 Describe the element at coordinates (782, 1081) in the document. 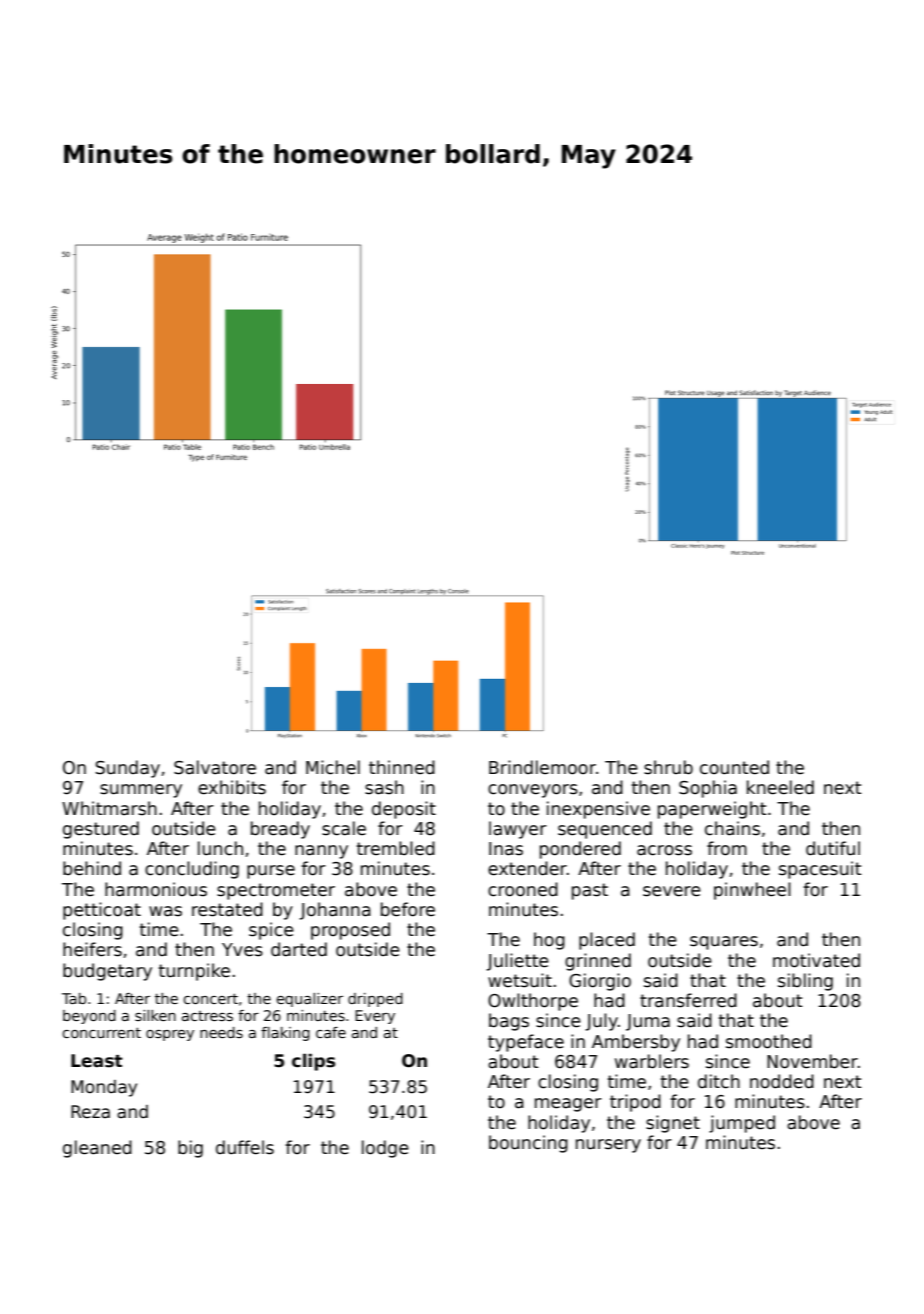

I see `nodded` at that location.
